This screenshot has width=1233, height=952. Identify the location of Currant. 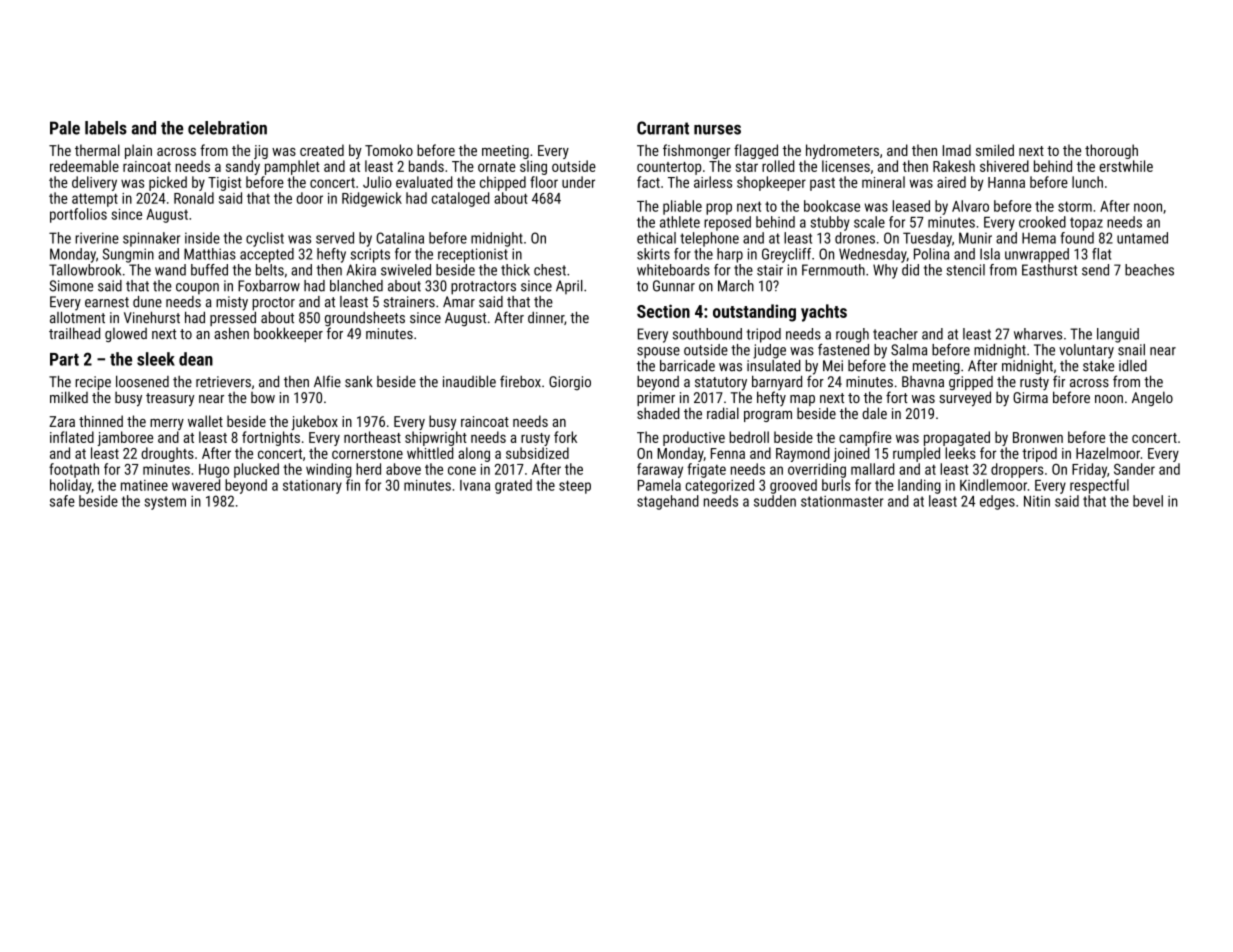
(663, 128).
